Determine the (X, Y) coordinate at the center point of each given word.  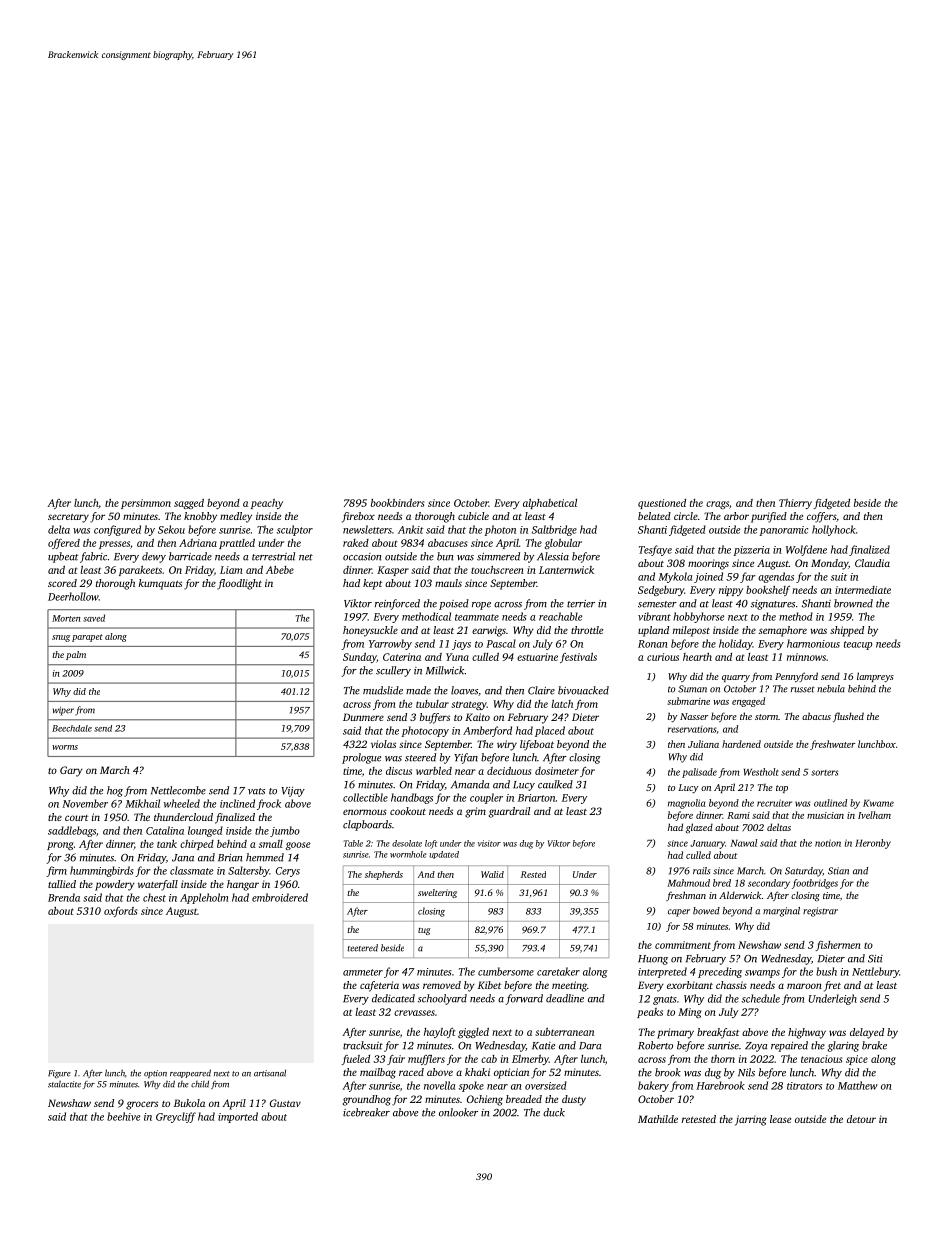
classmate (191, 870)
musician (825, 815)
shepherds (384, 875)
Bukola (189, 1103)
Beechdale (72, 728)
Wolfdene (806, 550)
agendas (776, 577)
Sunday (360, 658)
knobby (200, 517)
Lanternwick (566, 570)
